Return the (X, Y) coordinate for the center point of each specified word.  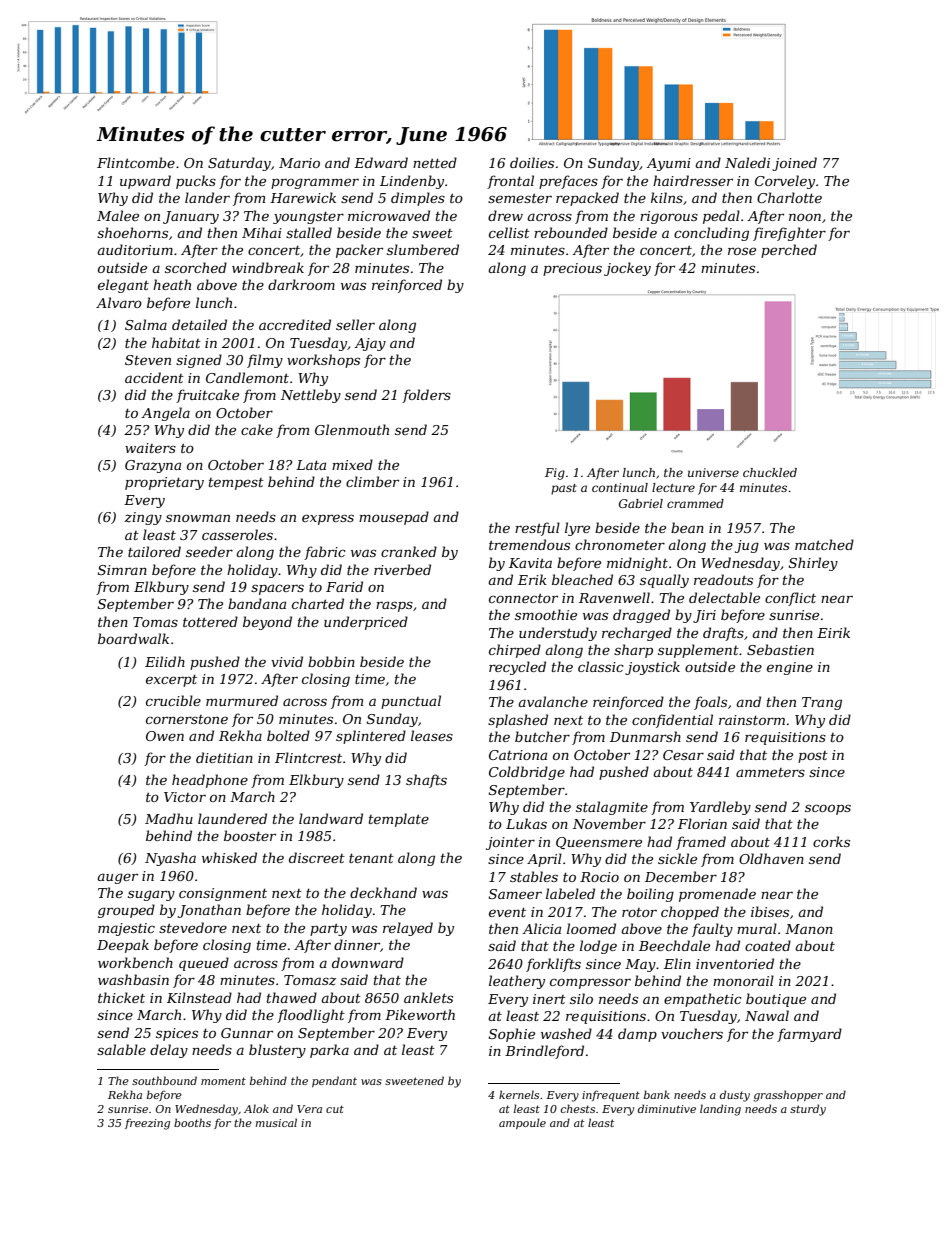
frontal (510, 182)
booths (192, 1122)
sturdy (808, 1110)
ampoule (522, 1123)
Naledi (747, 162)
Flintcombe (136, 162)
